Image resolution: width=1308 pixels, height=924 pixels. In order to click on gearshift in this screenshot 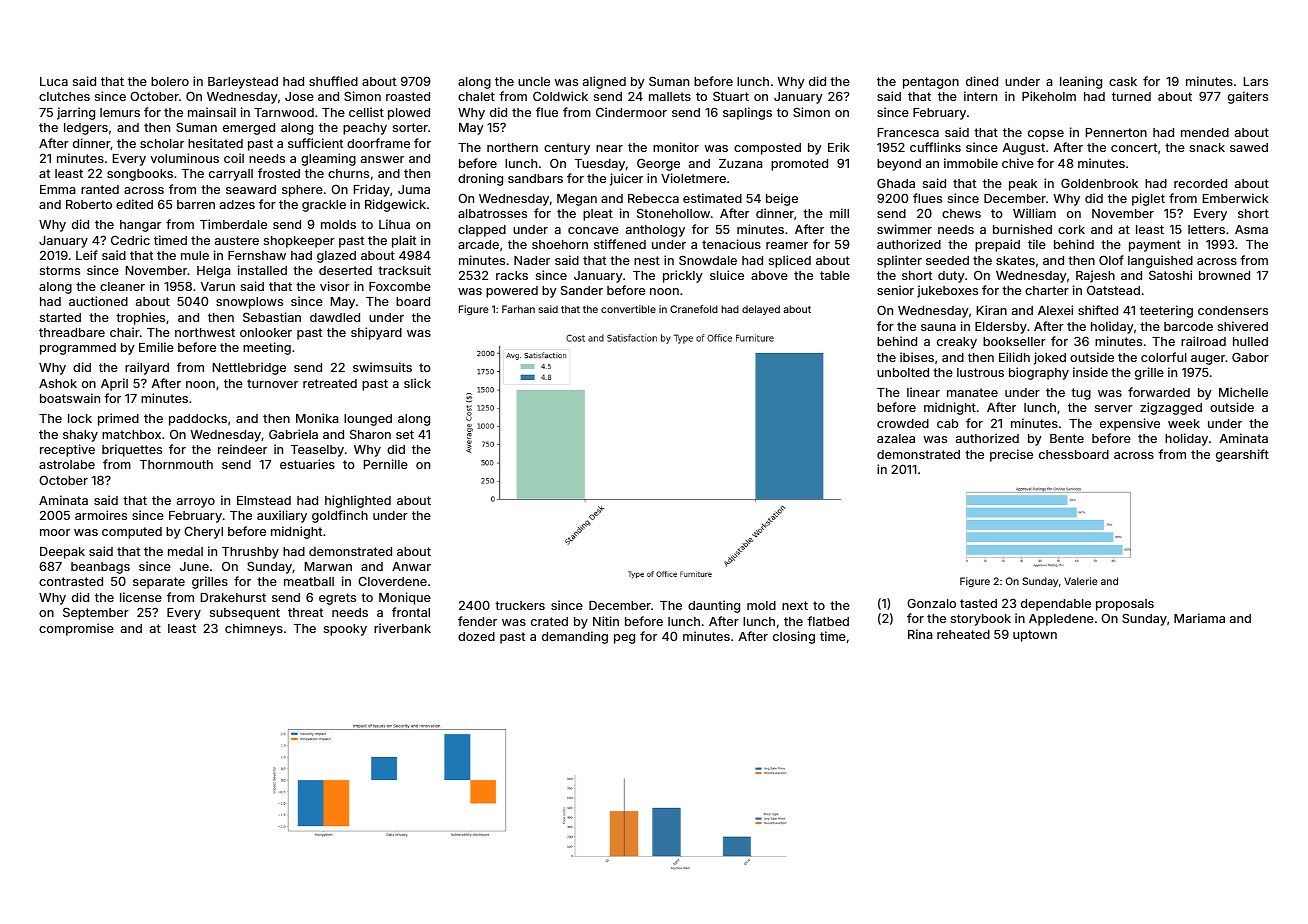, I will do `click(1242, 455)`.
